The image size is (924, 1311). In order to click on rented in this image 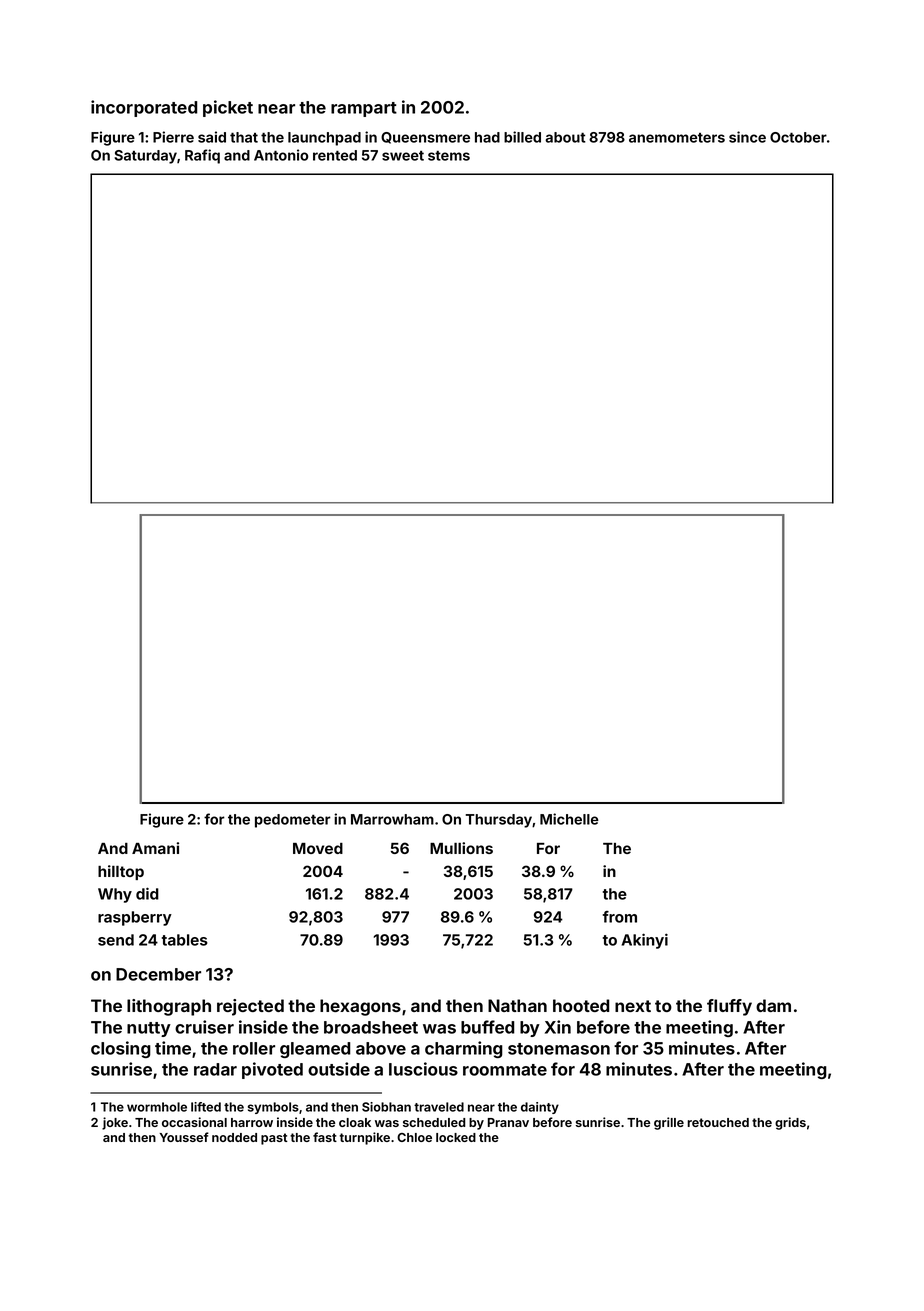, I will do `click(335, 155)`.
